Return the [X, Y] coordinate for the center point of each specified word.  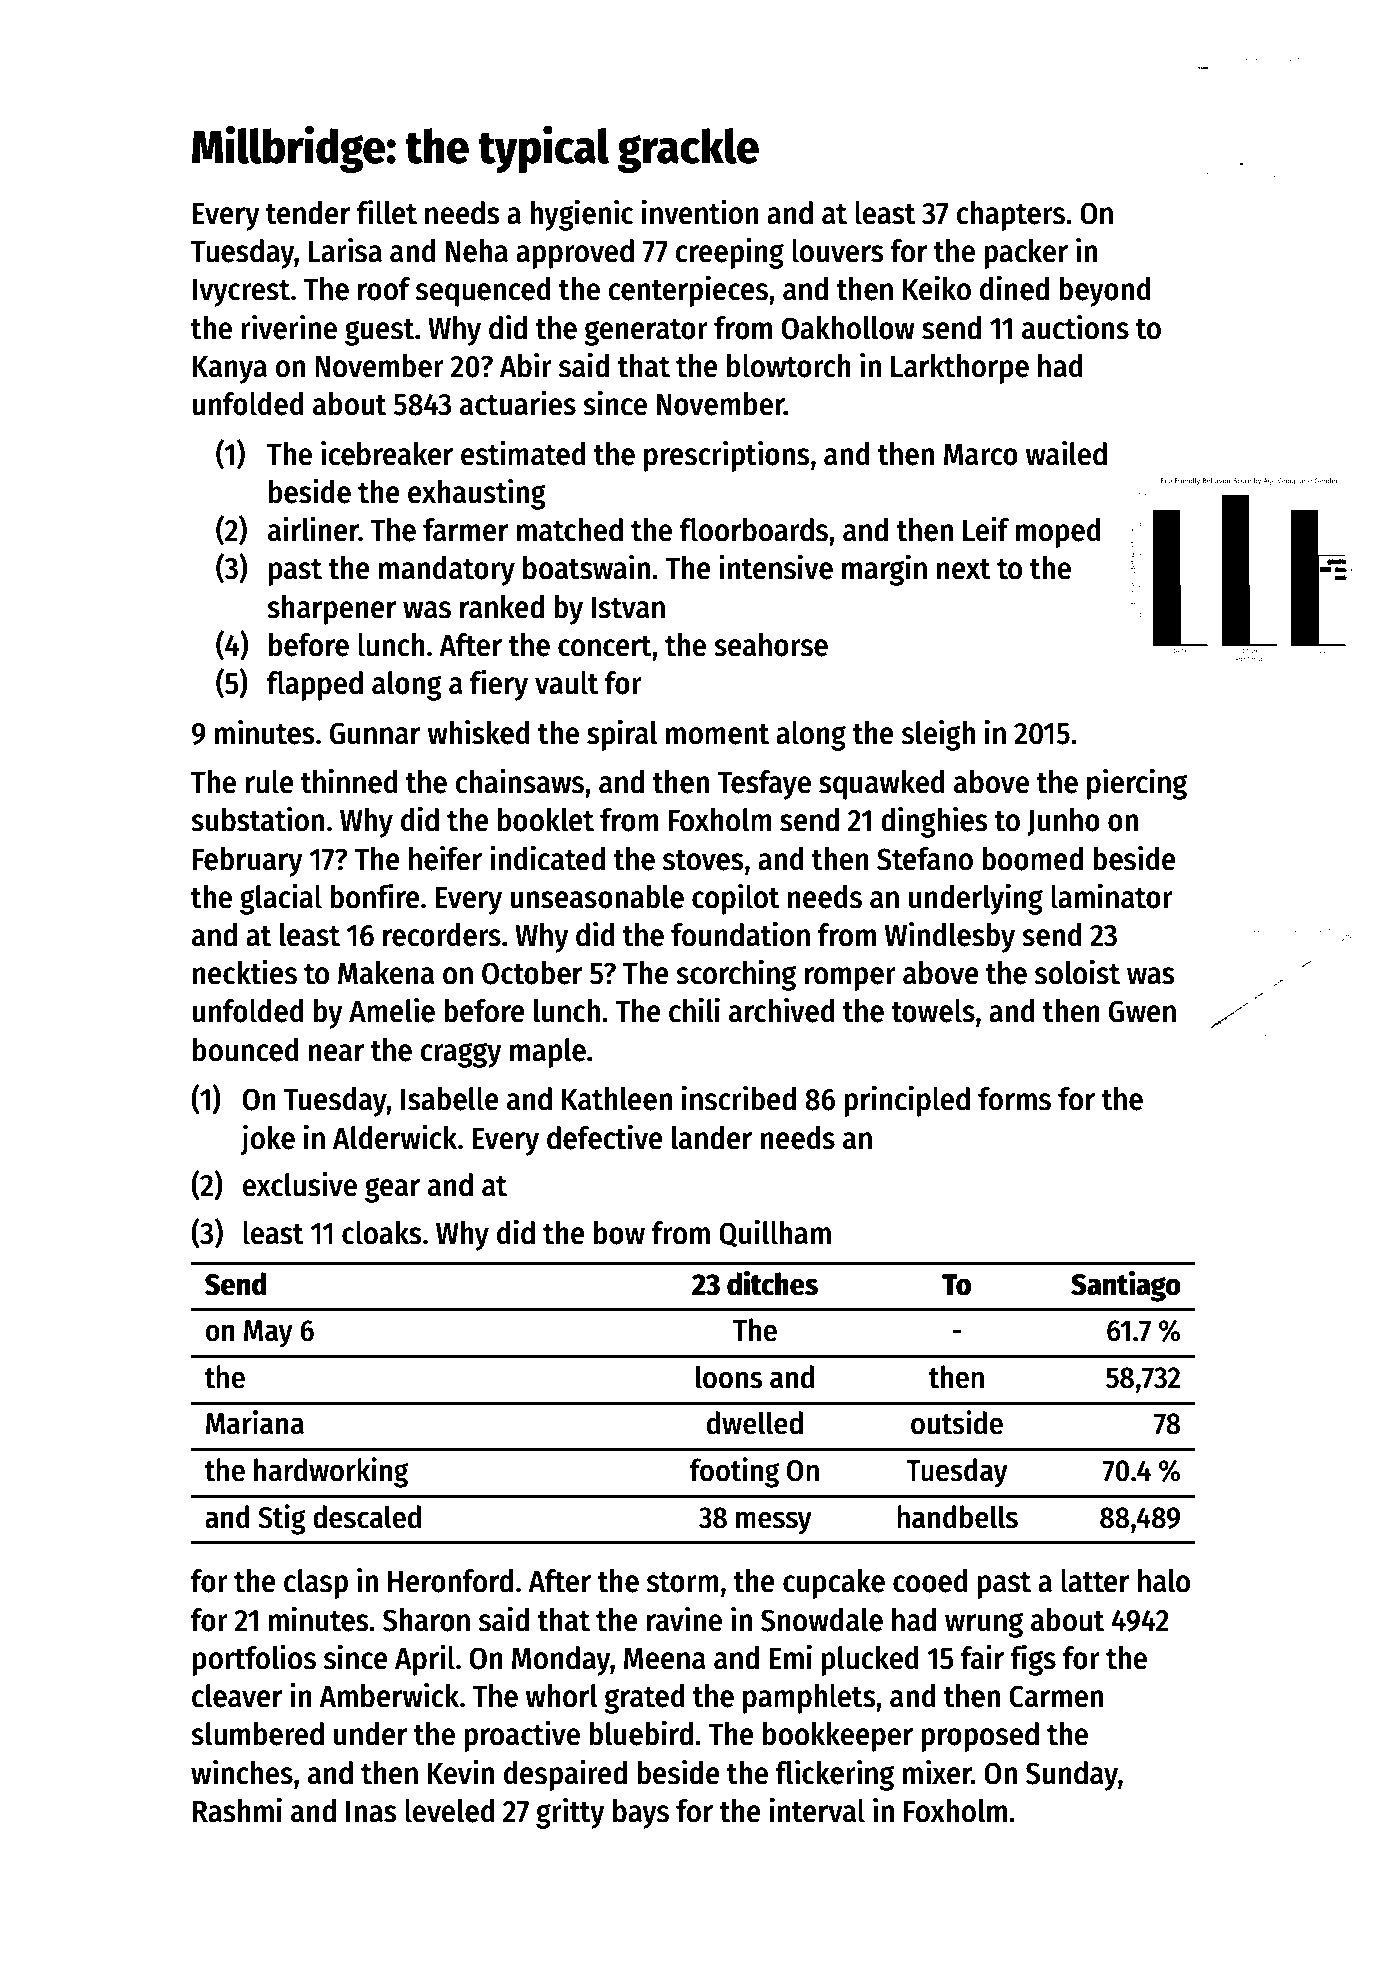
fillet [387, 212]
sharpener [331, 610]
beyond [1105, 292]
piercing [1137, 784]
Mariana [255, 1422]
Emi [790, 1656]
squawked [882, 785]
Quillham [775, 1233]
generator [646, 332]
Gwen [1142, 1011]
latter [1095, 1581]
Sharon [426, 1620]
